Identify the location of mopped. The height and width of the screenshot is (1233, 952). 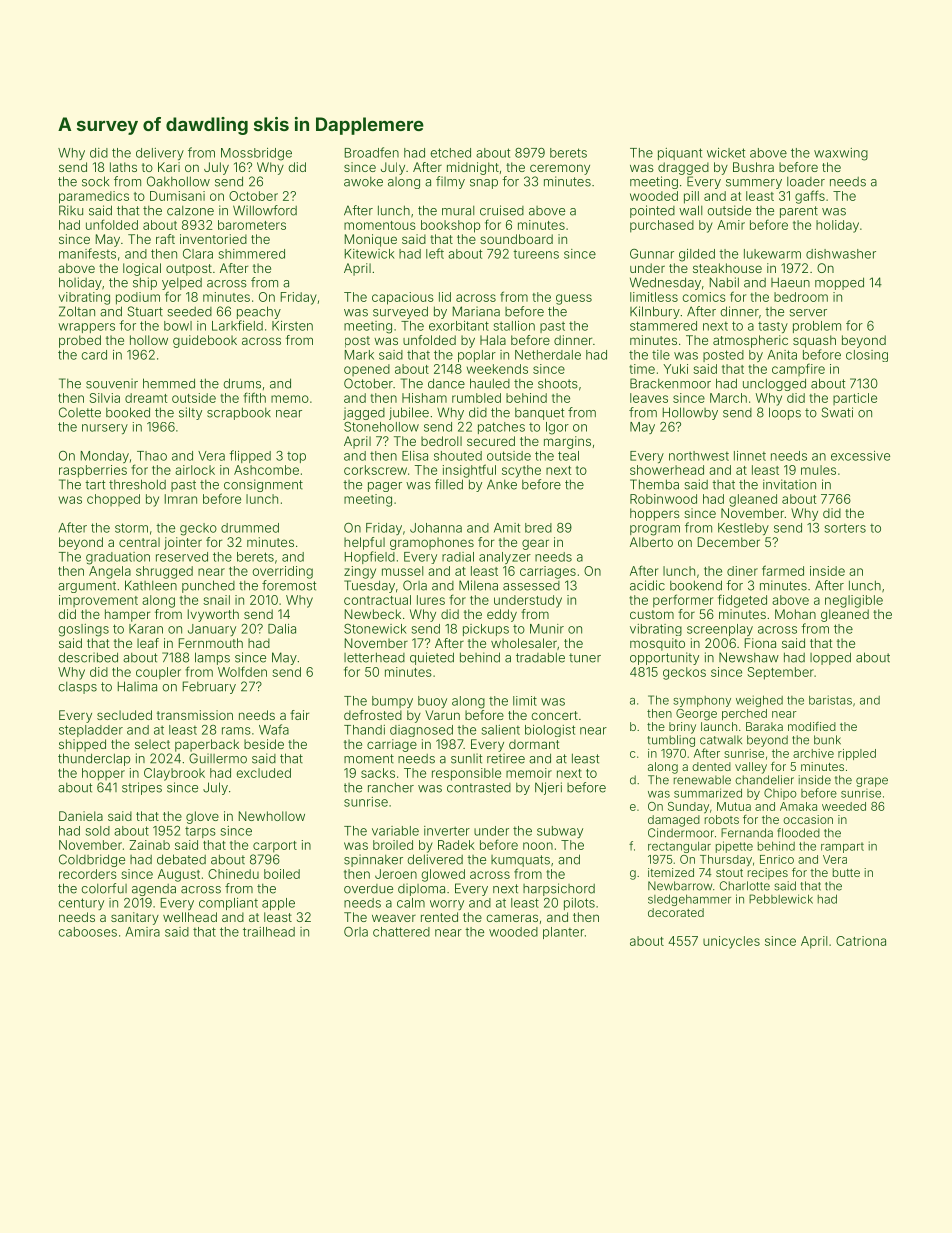
(839, 283).
